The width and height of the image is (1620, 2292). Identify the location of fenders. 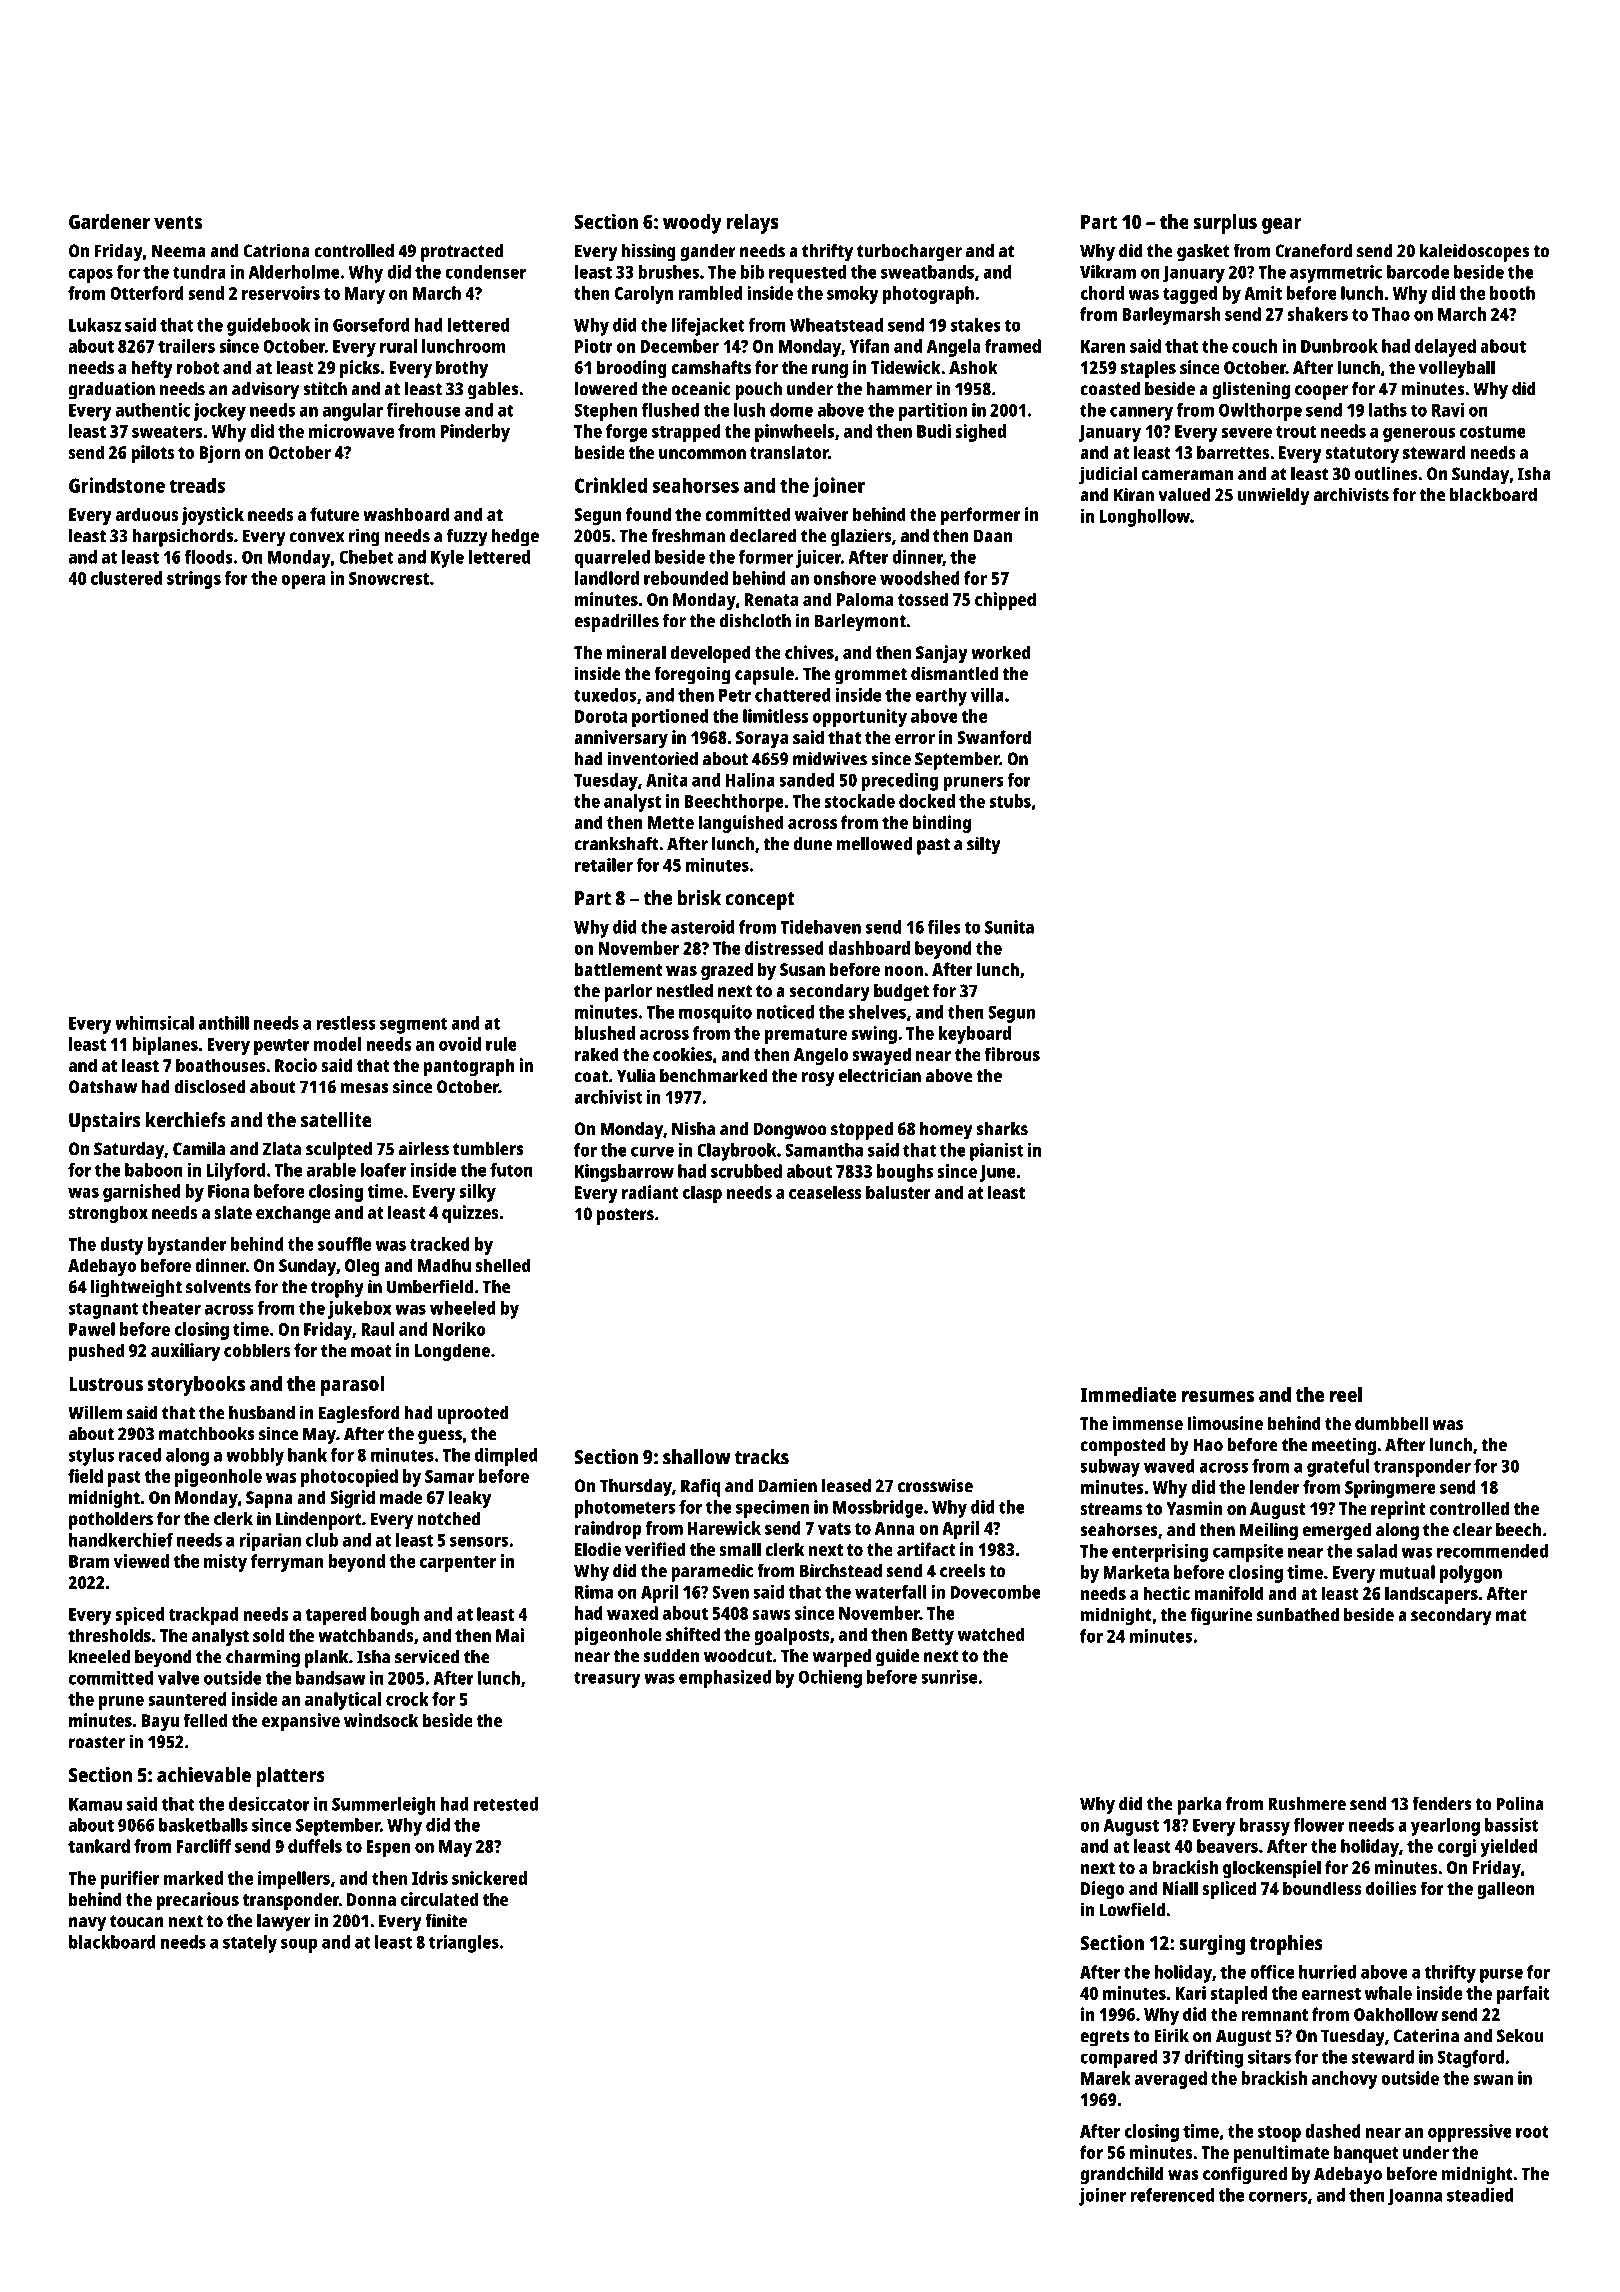
(1441, 1803).
